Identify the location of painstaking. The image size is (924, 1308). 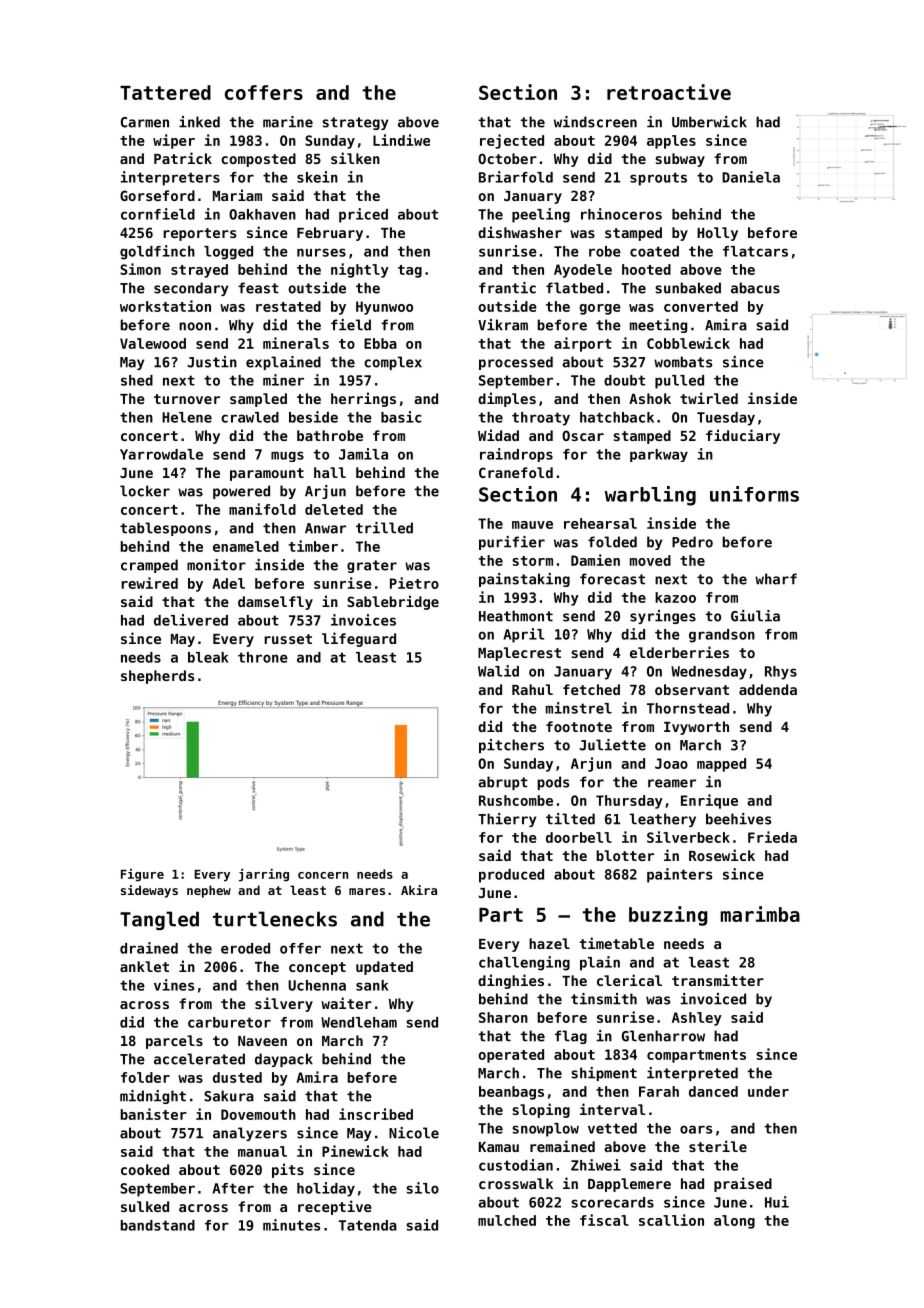
(524, 580).
